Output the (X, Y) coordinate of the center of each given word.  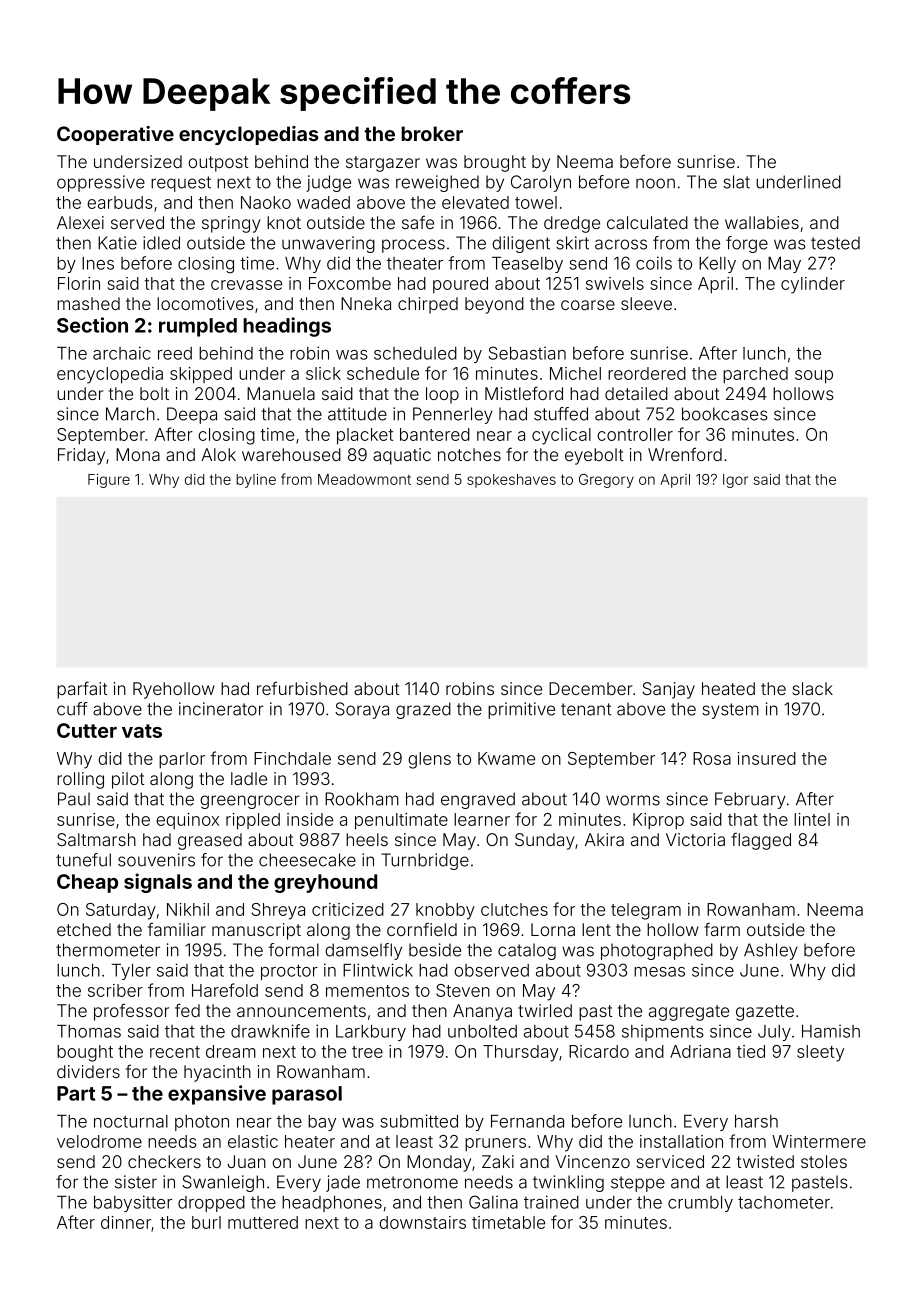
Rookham (362, 799)
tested (835, 243)
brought (495, 163)
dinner (126, 1222)
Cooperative (115, 135)
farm (722, 929)
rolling (80, 780)
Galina (493, 1202)
